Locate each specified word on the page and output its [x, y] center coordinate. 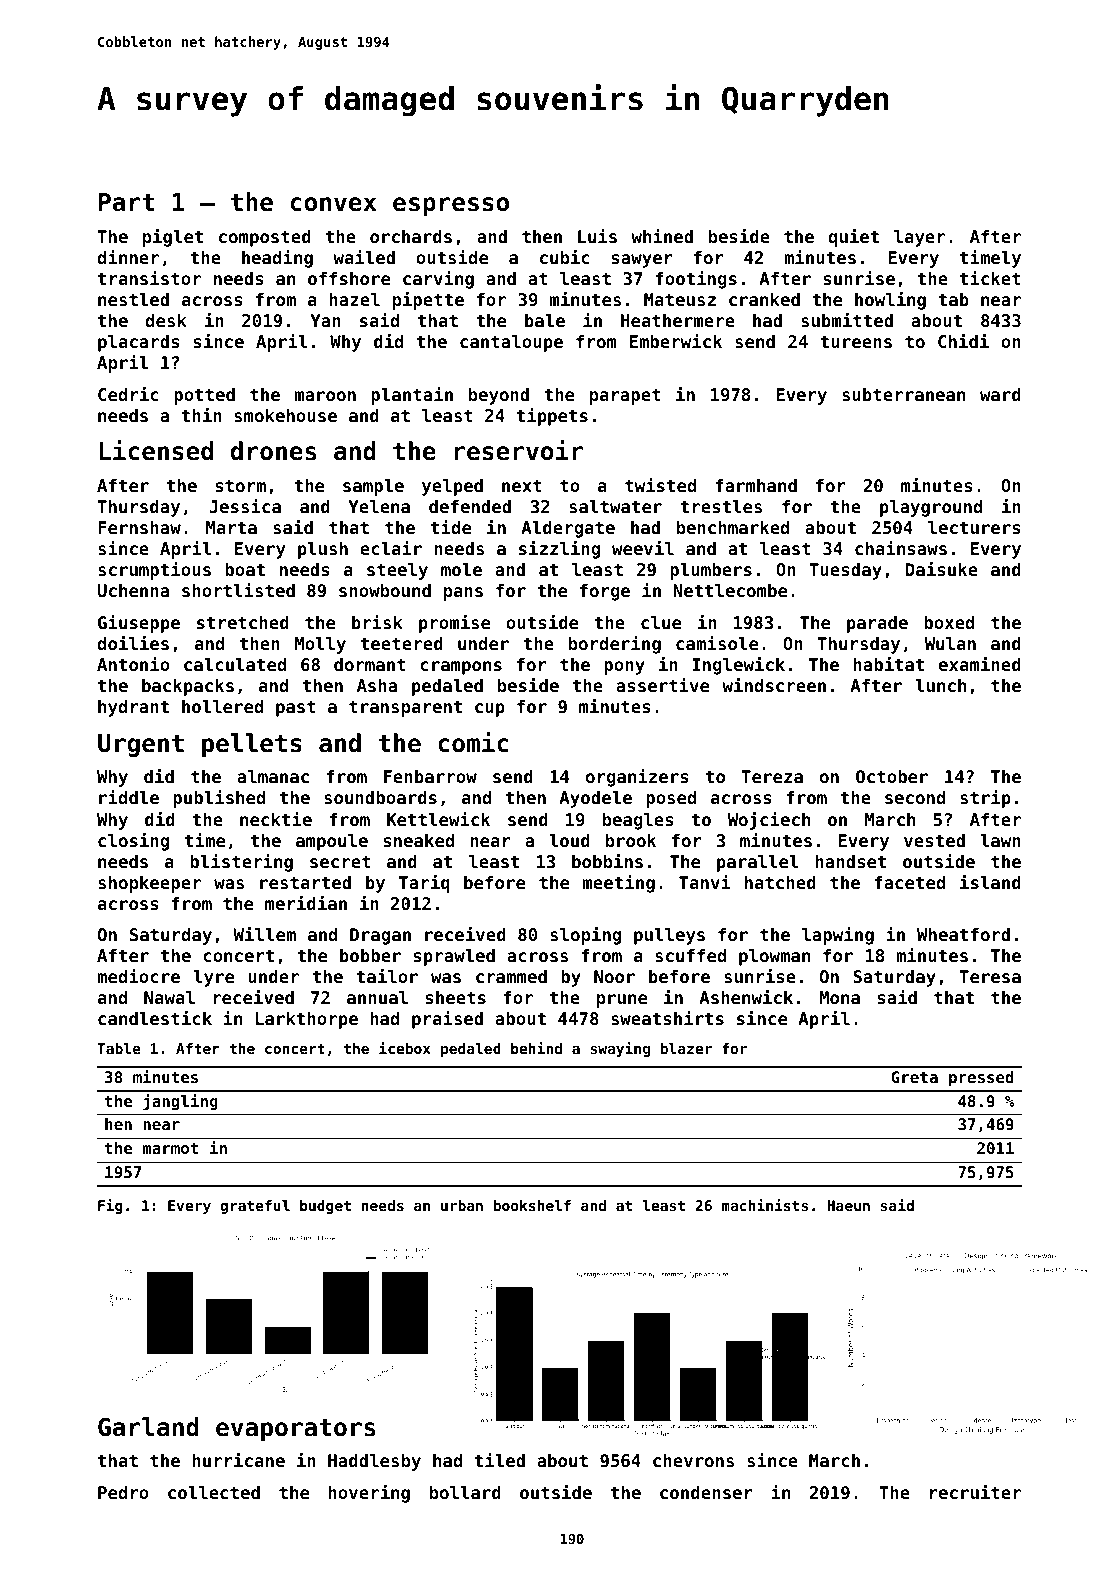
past [296, 709]
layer [919, 238]
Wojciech [769, 821]
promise [454, 624]
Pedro [123, 1492]
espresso [451, 206]
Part [126, 202]
